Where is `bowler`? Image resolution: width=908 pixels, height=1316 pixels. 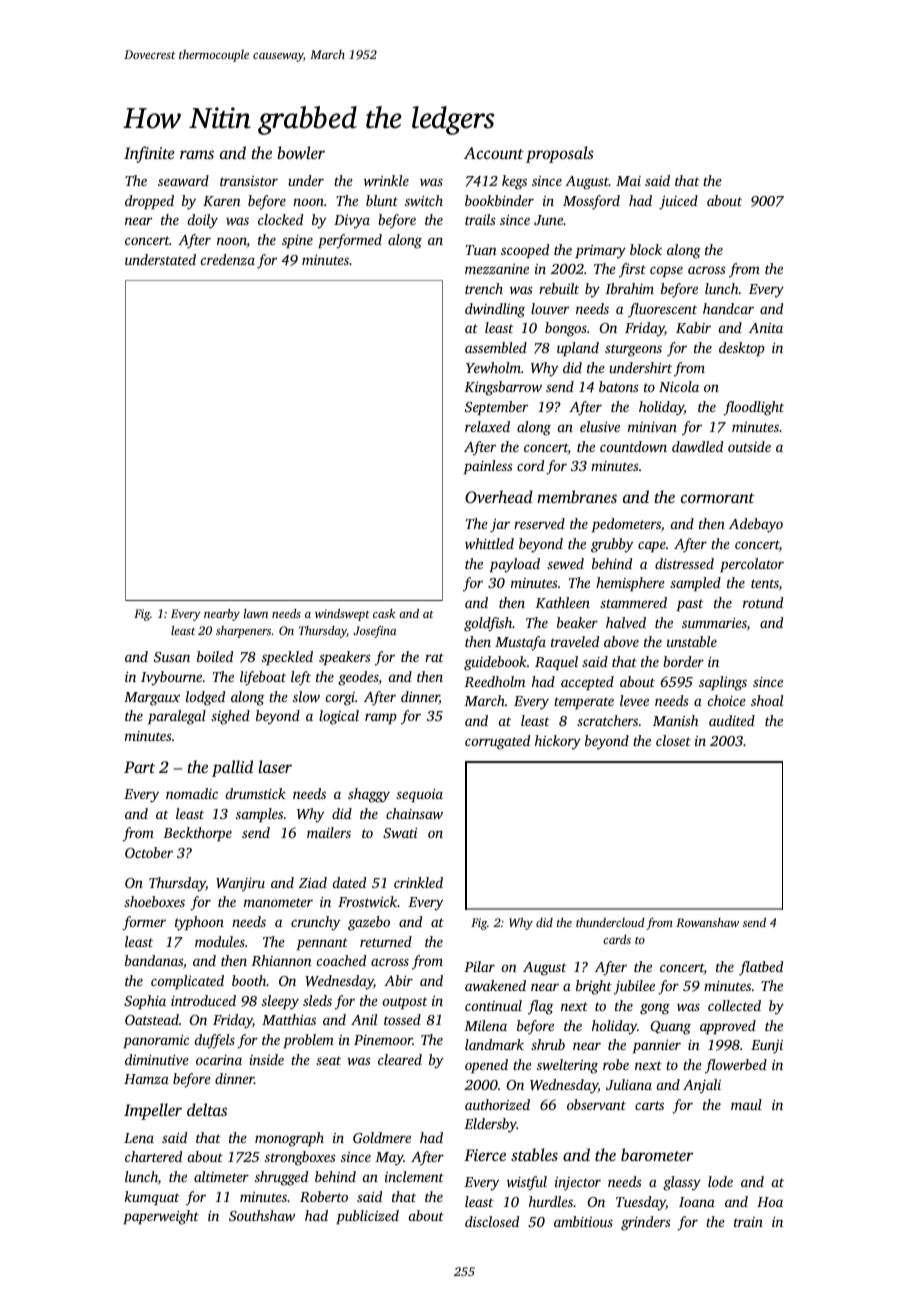 bowler is located at coordinates (301, 152).
